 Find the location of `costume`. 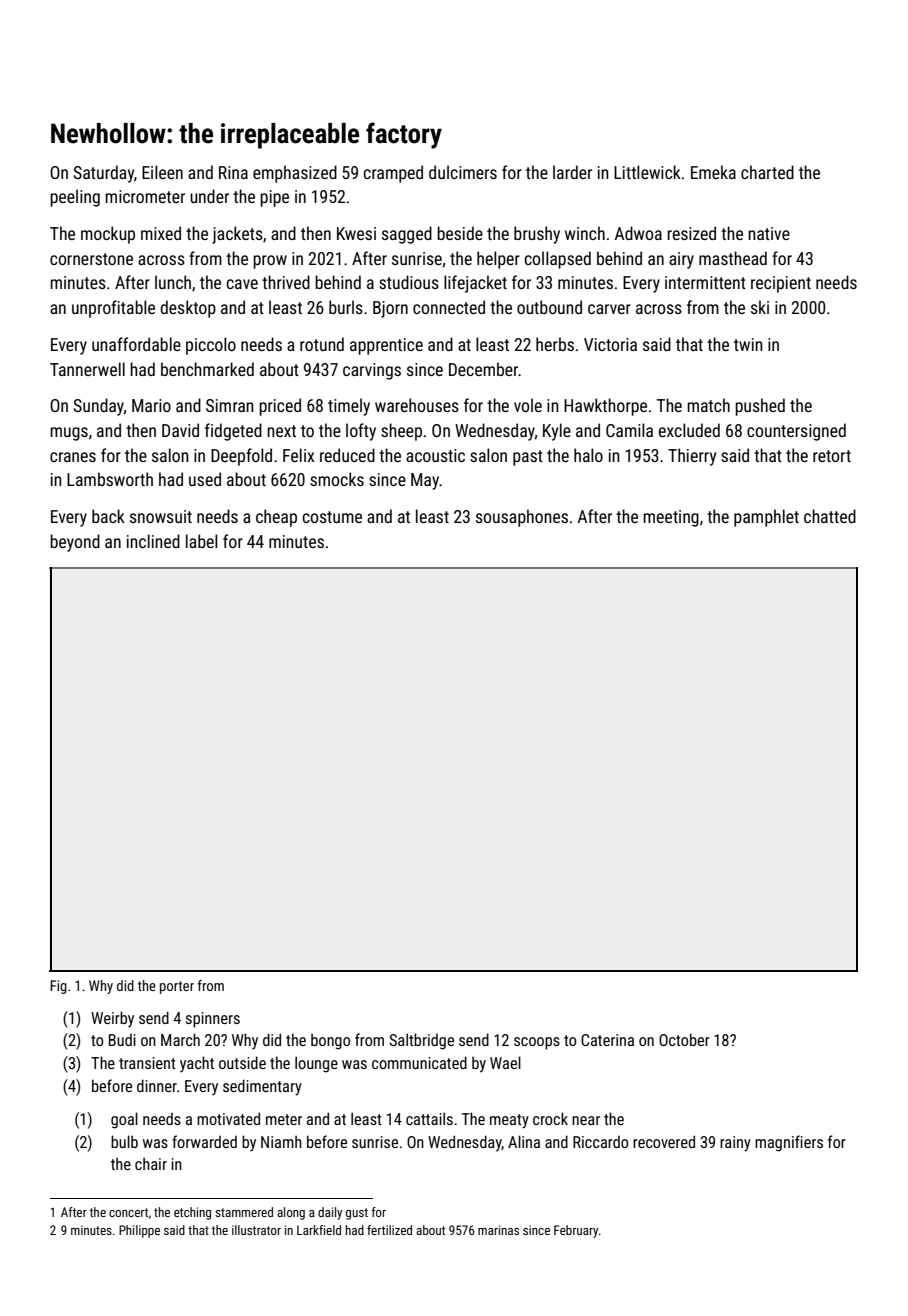

costume is located at coordinates (332, 517).
